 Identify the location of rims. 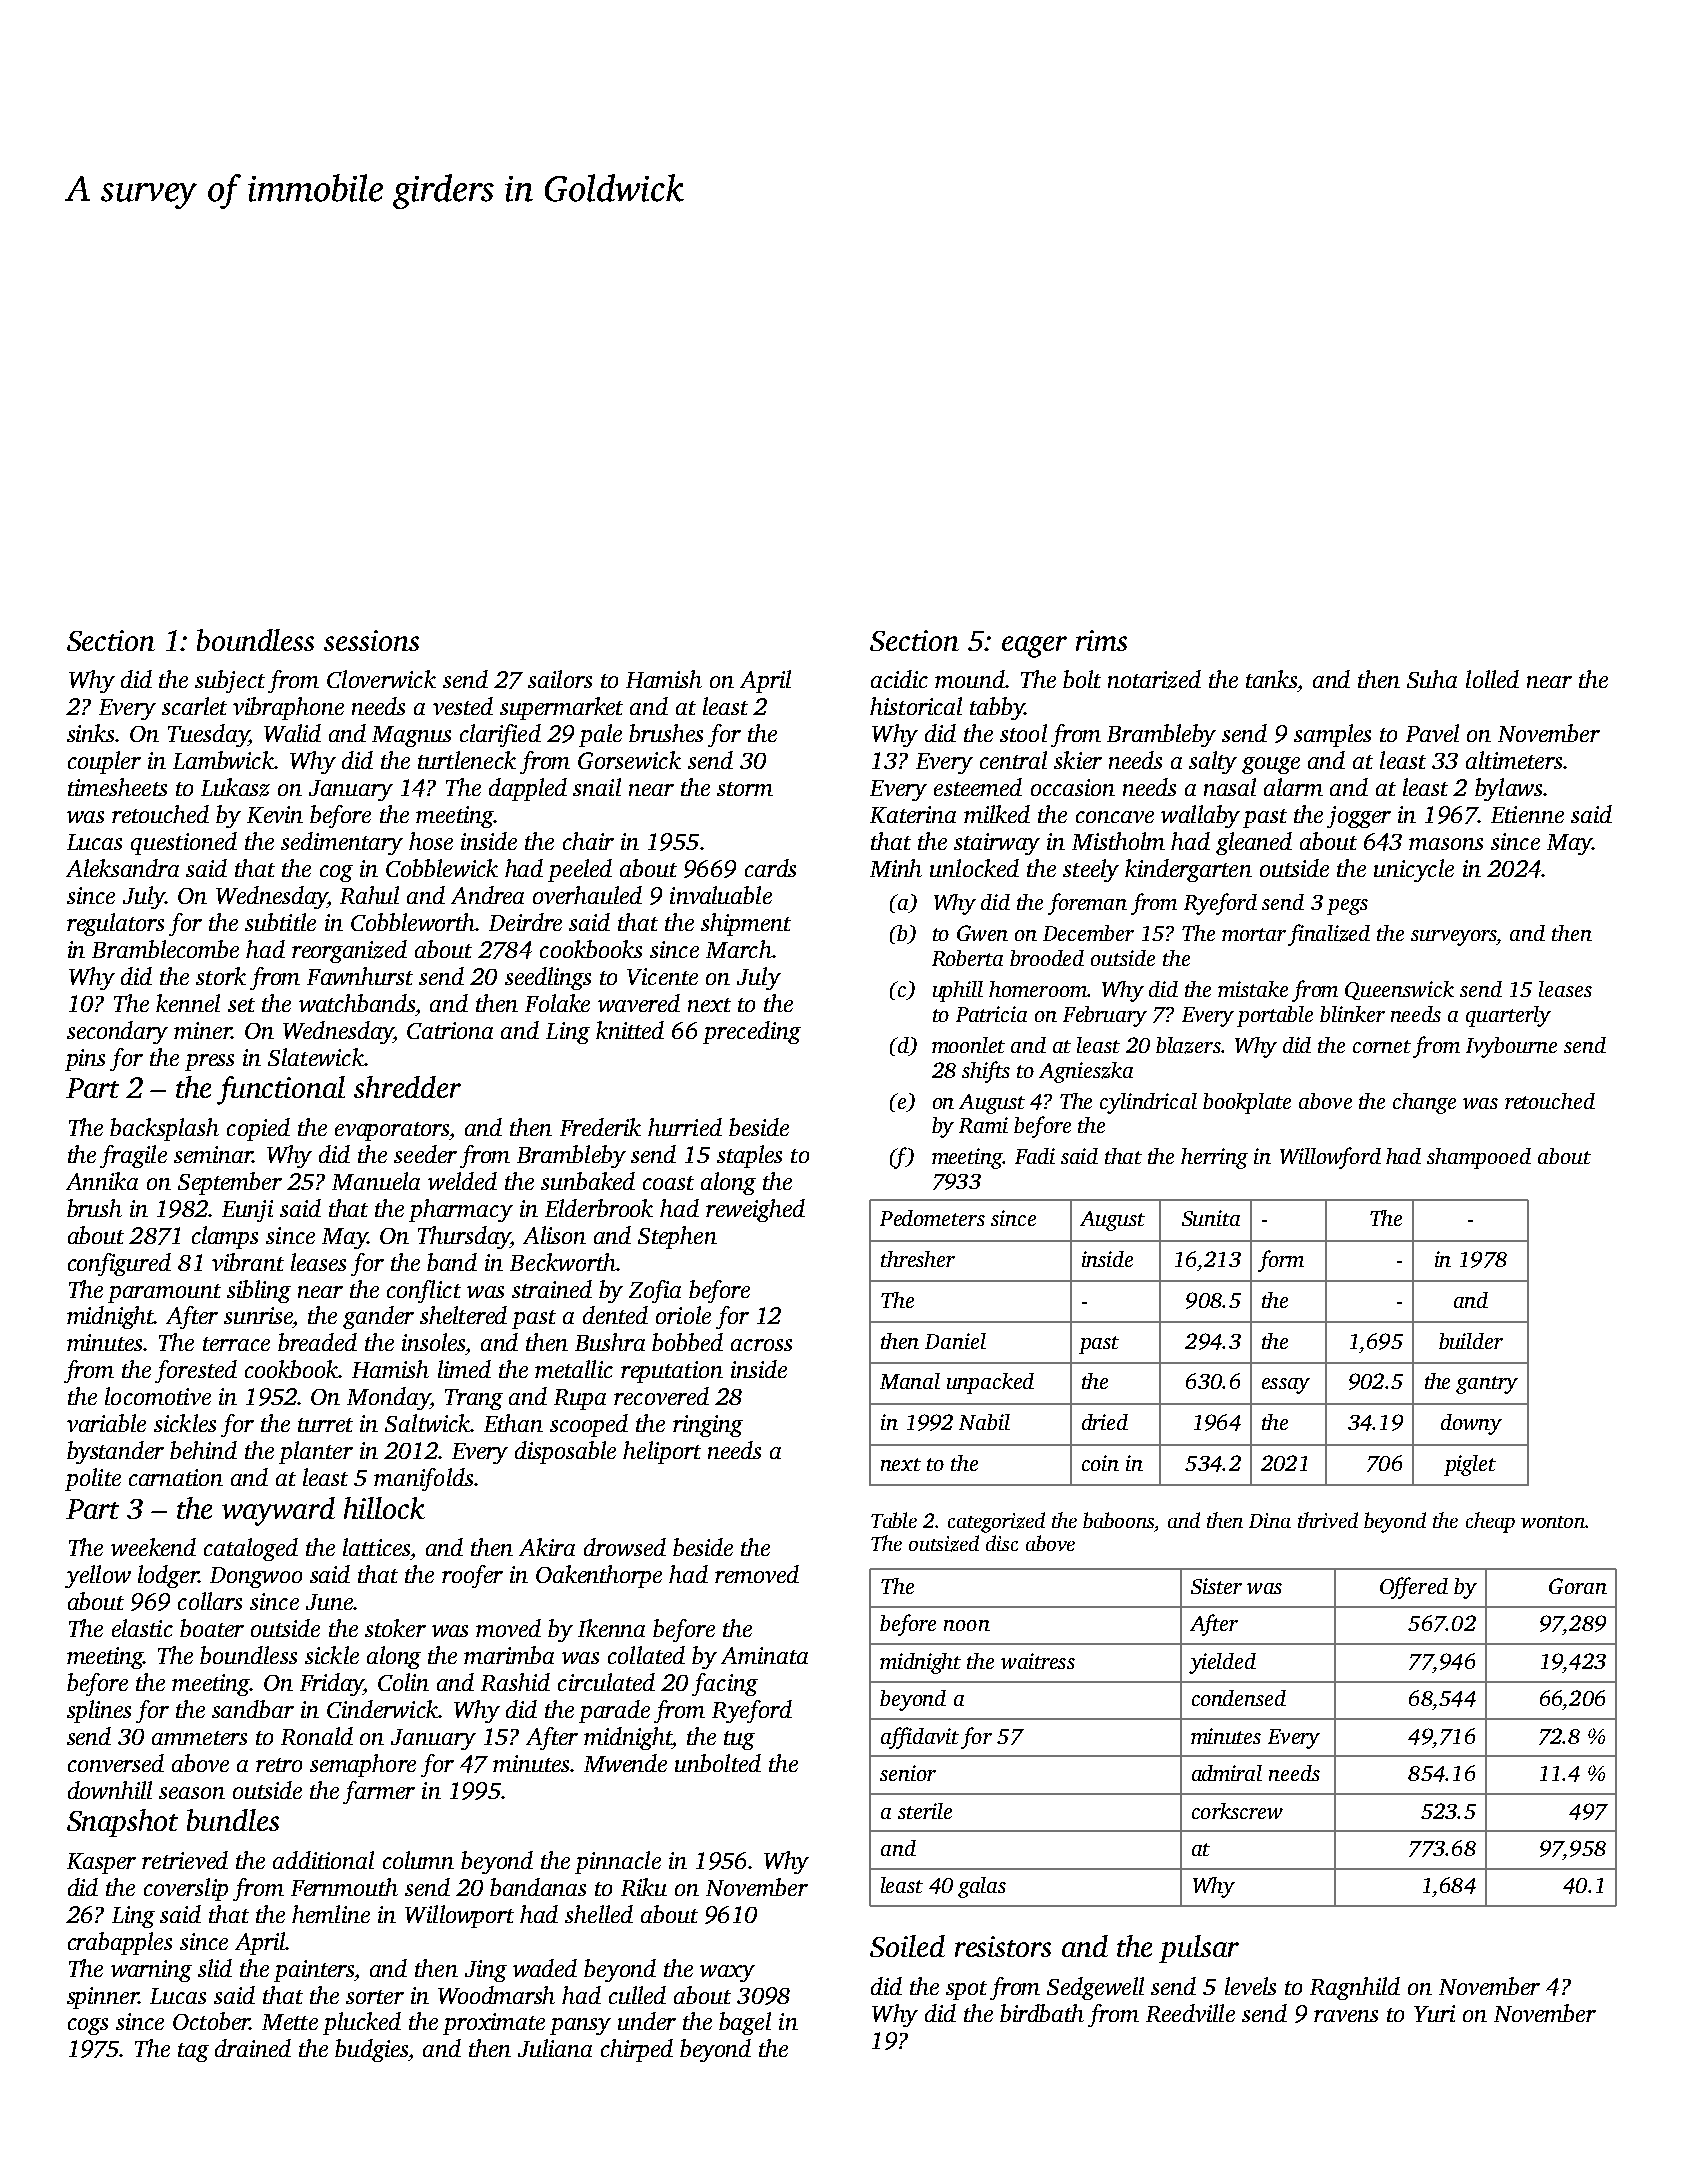
(1101, 640).
